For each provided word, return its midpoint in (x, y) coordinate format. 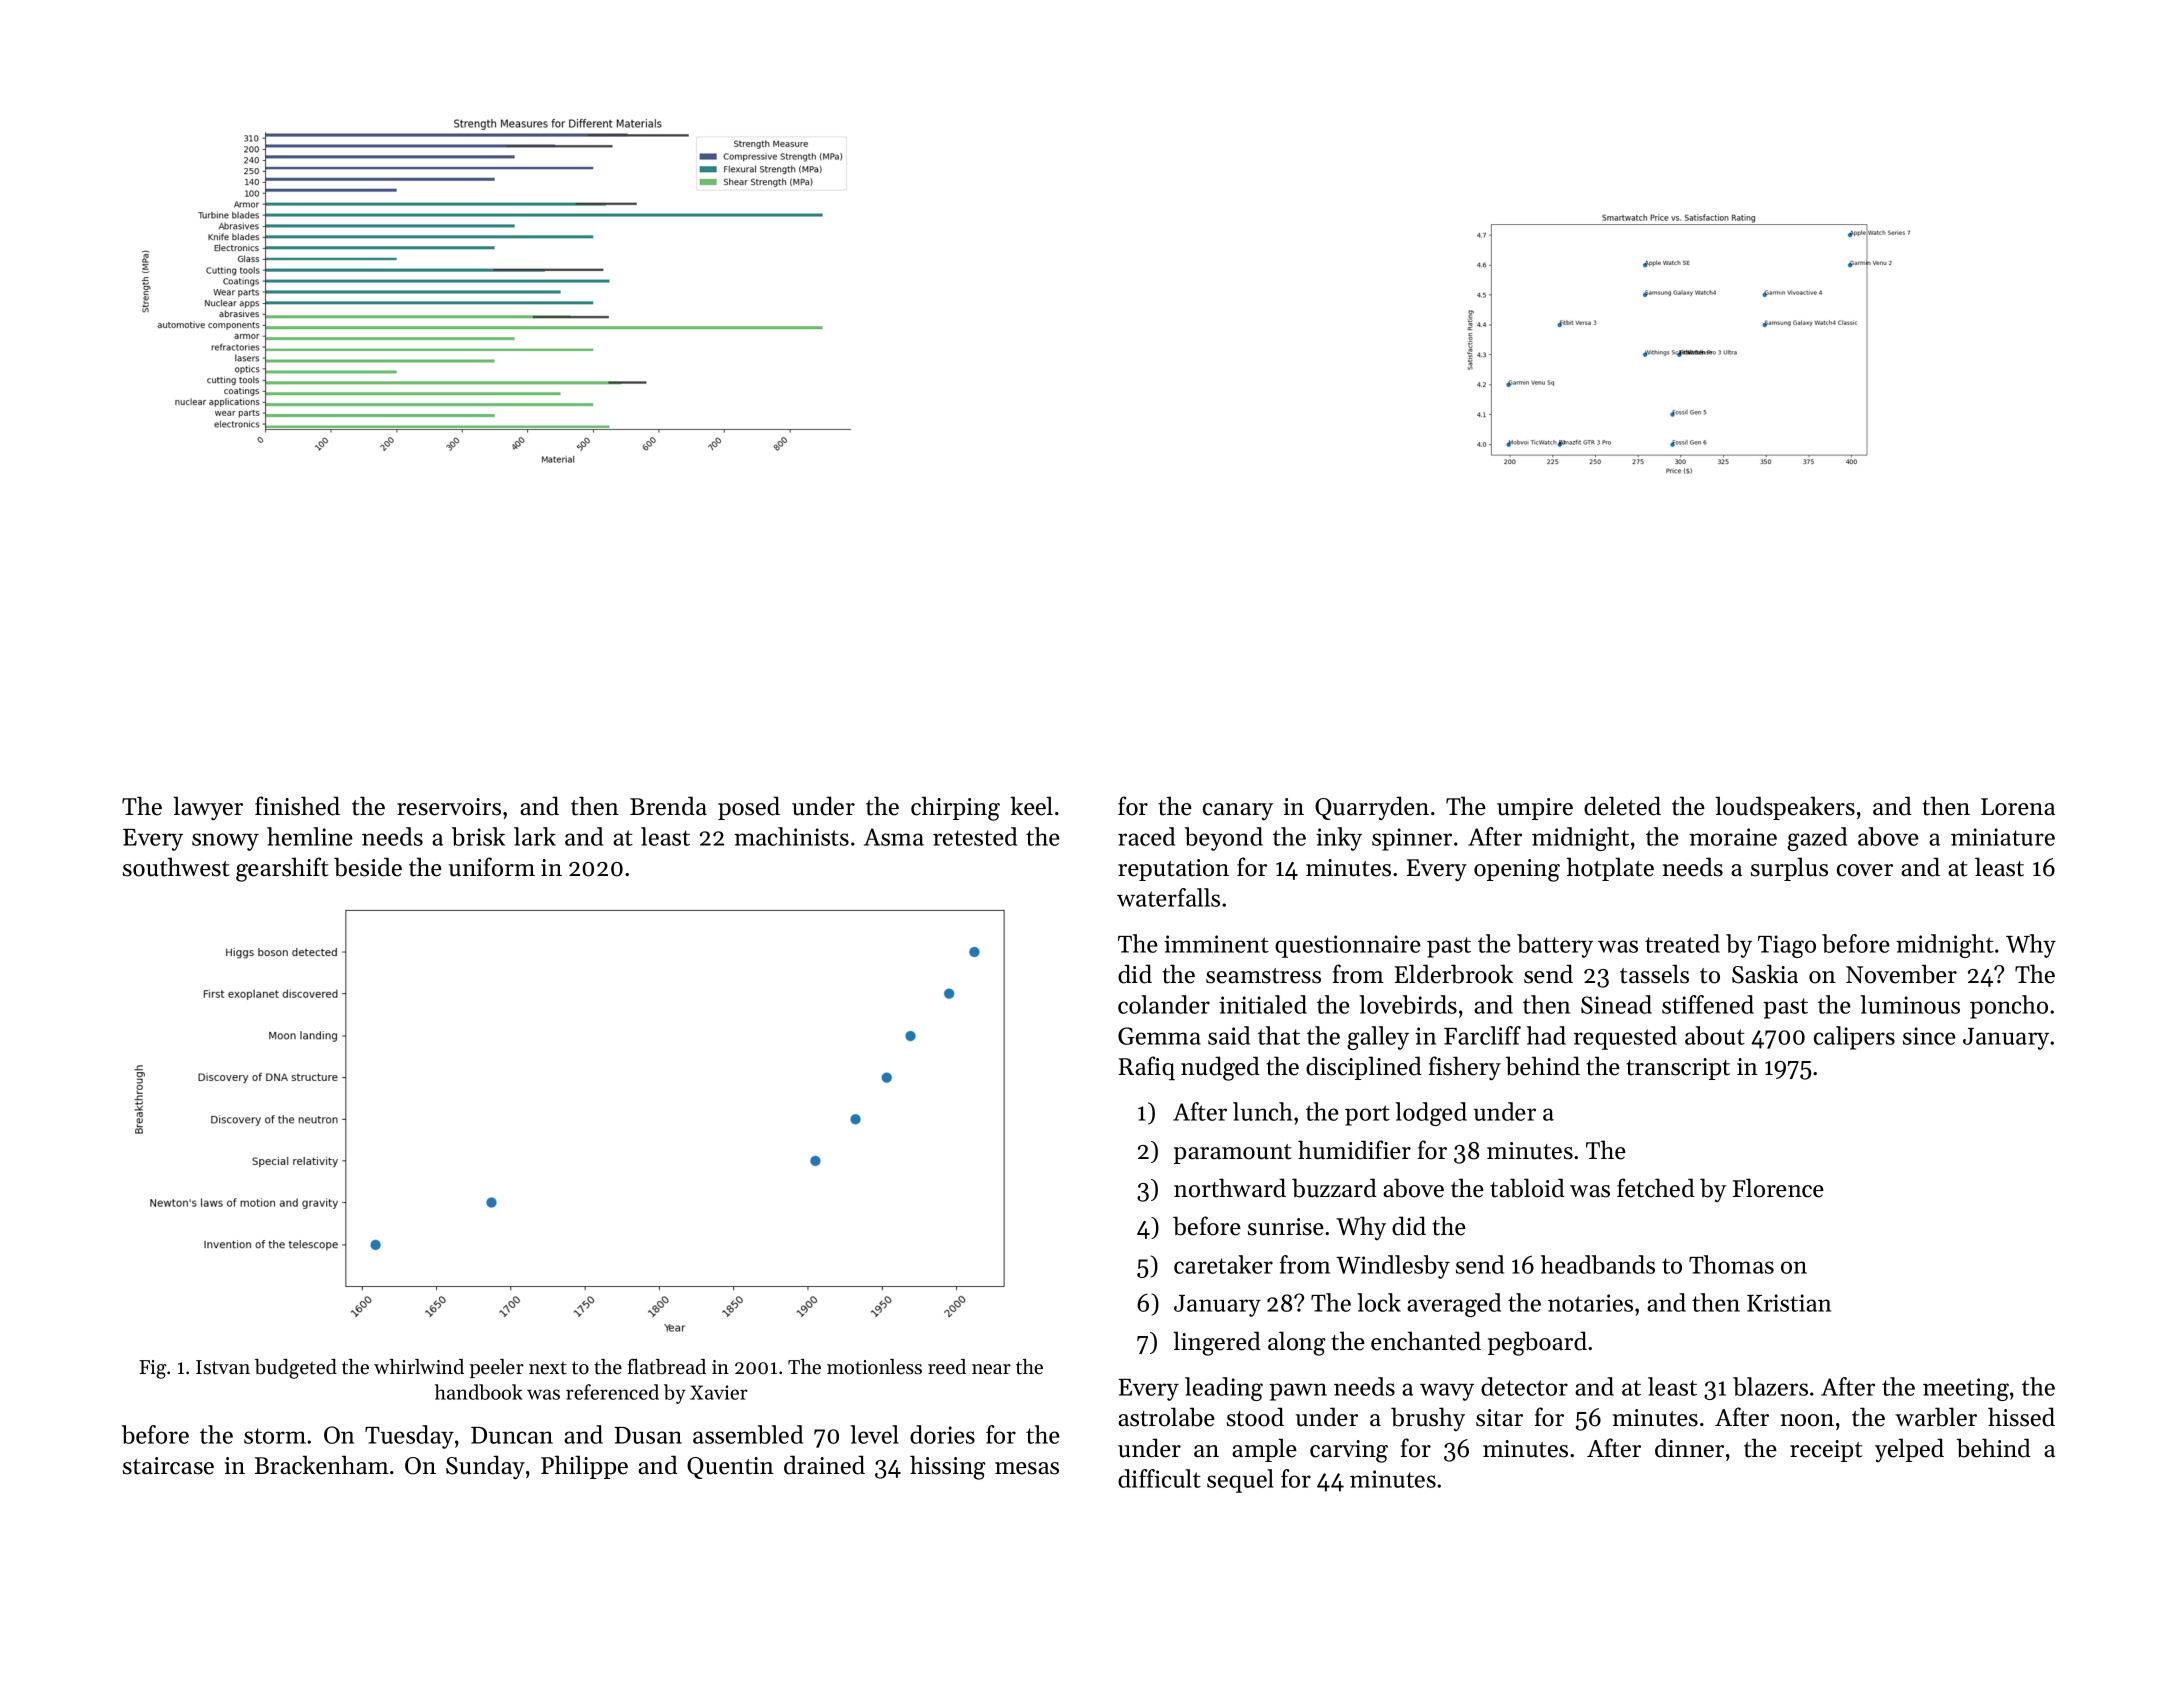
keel (1031, 806)
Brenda (668, 806)
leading (1224, 1389)
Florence (1778, 1188)
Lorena (2018, 807)
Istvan (223, 1367)
